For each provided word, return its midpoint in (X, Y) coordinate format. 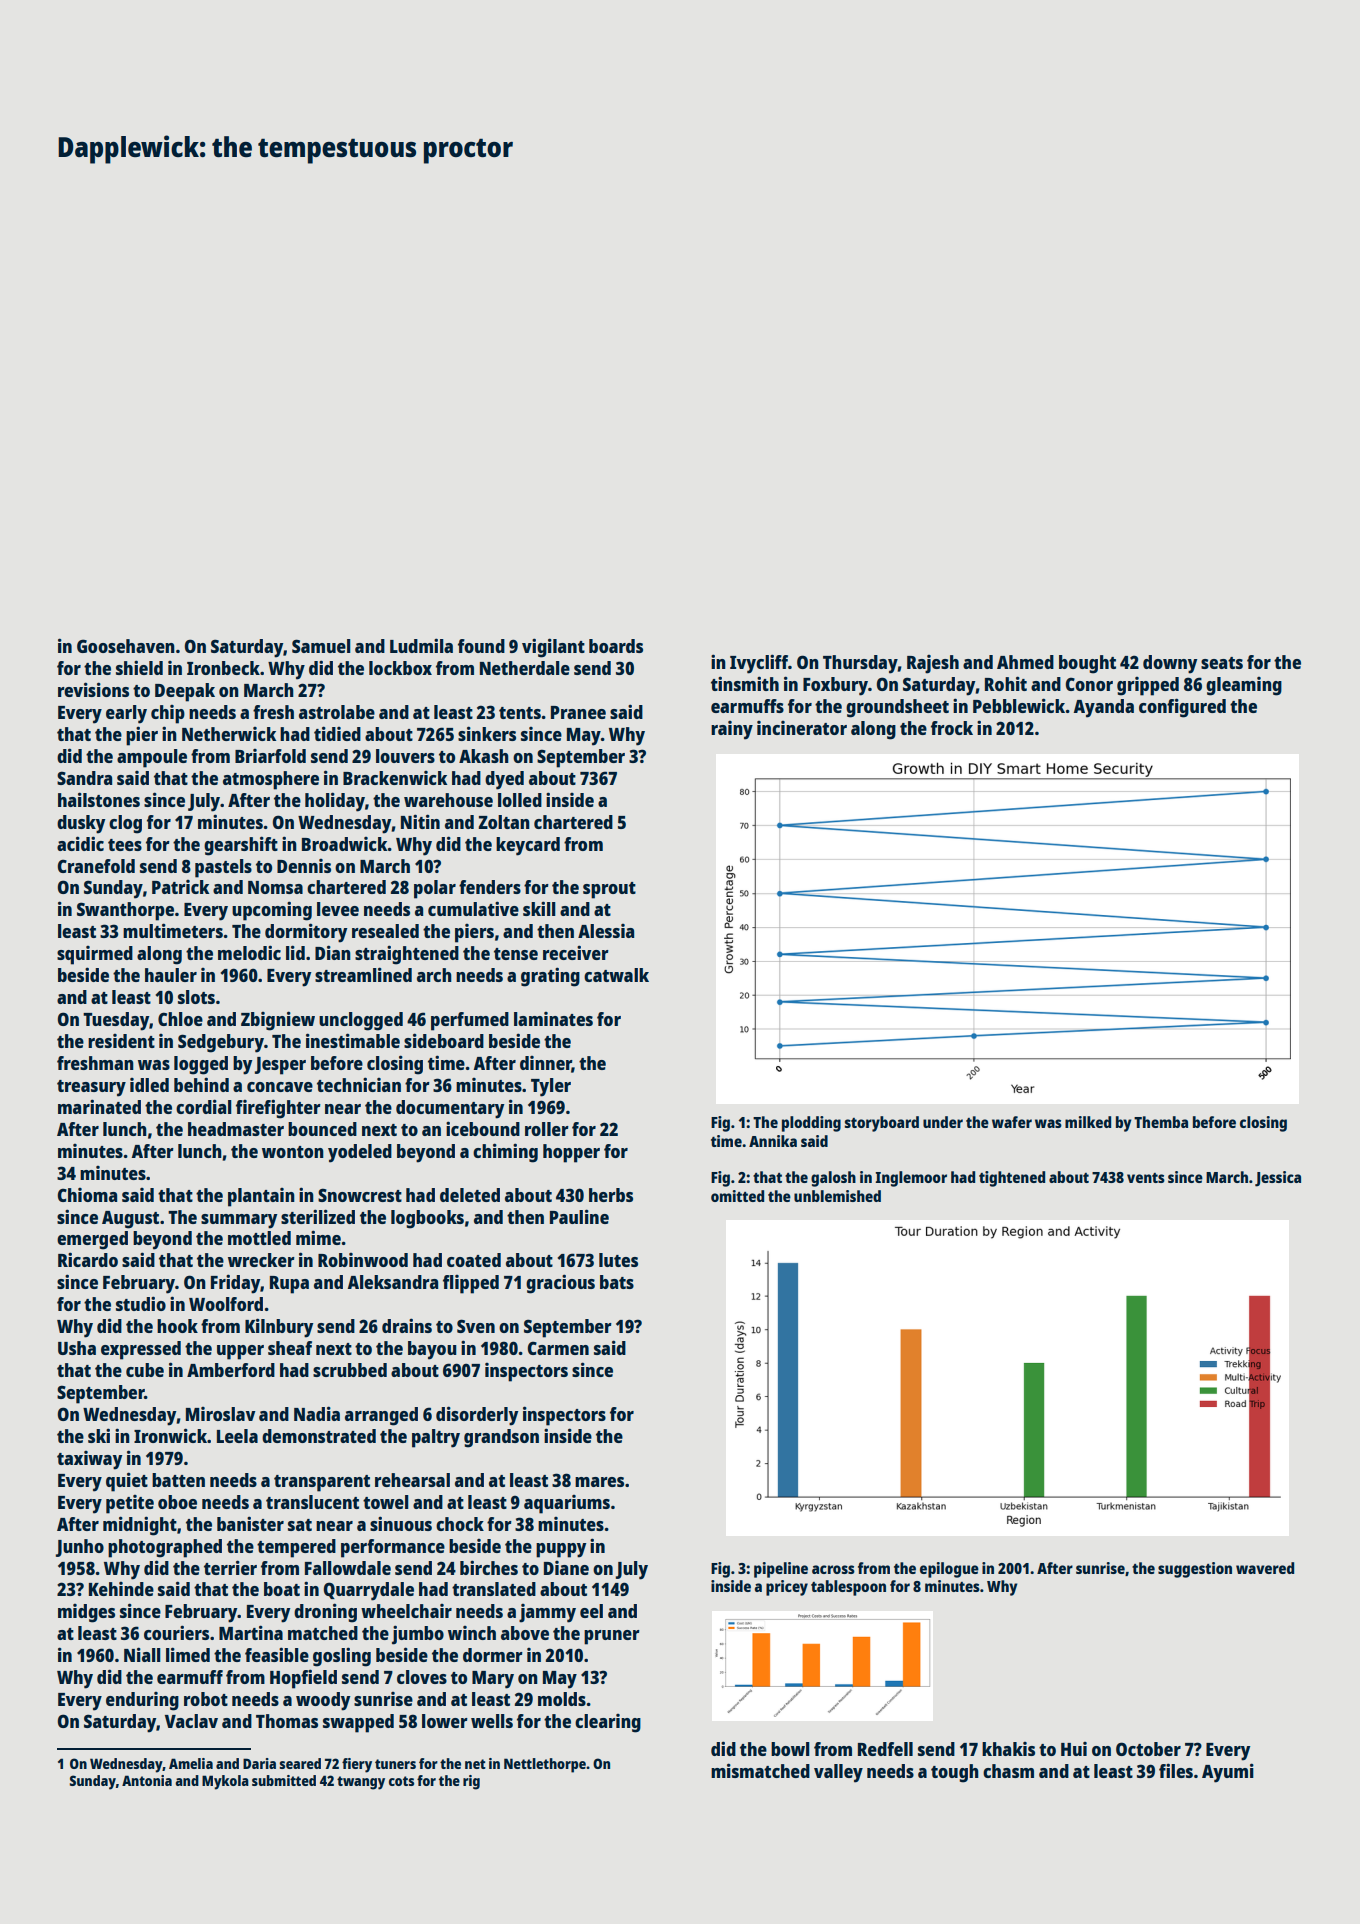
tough (955, 1773)
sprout (609, 890)
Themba (1161, 1122)
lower (445, 1721)
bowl (790, 1749)
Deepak (185, 692)
